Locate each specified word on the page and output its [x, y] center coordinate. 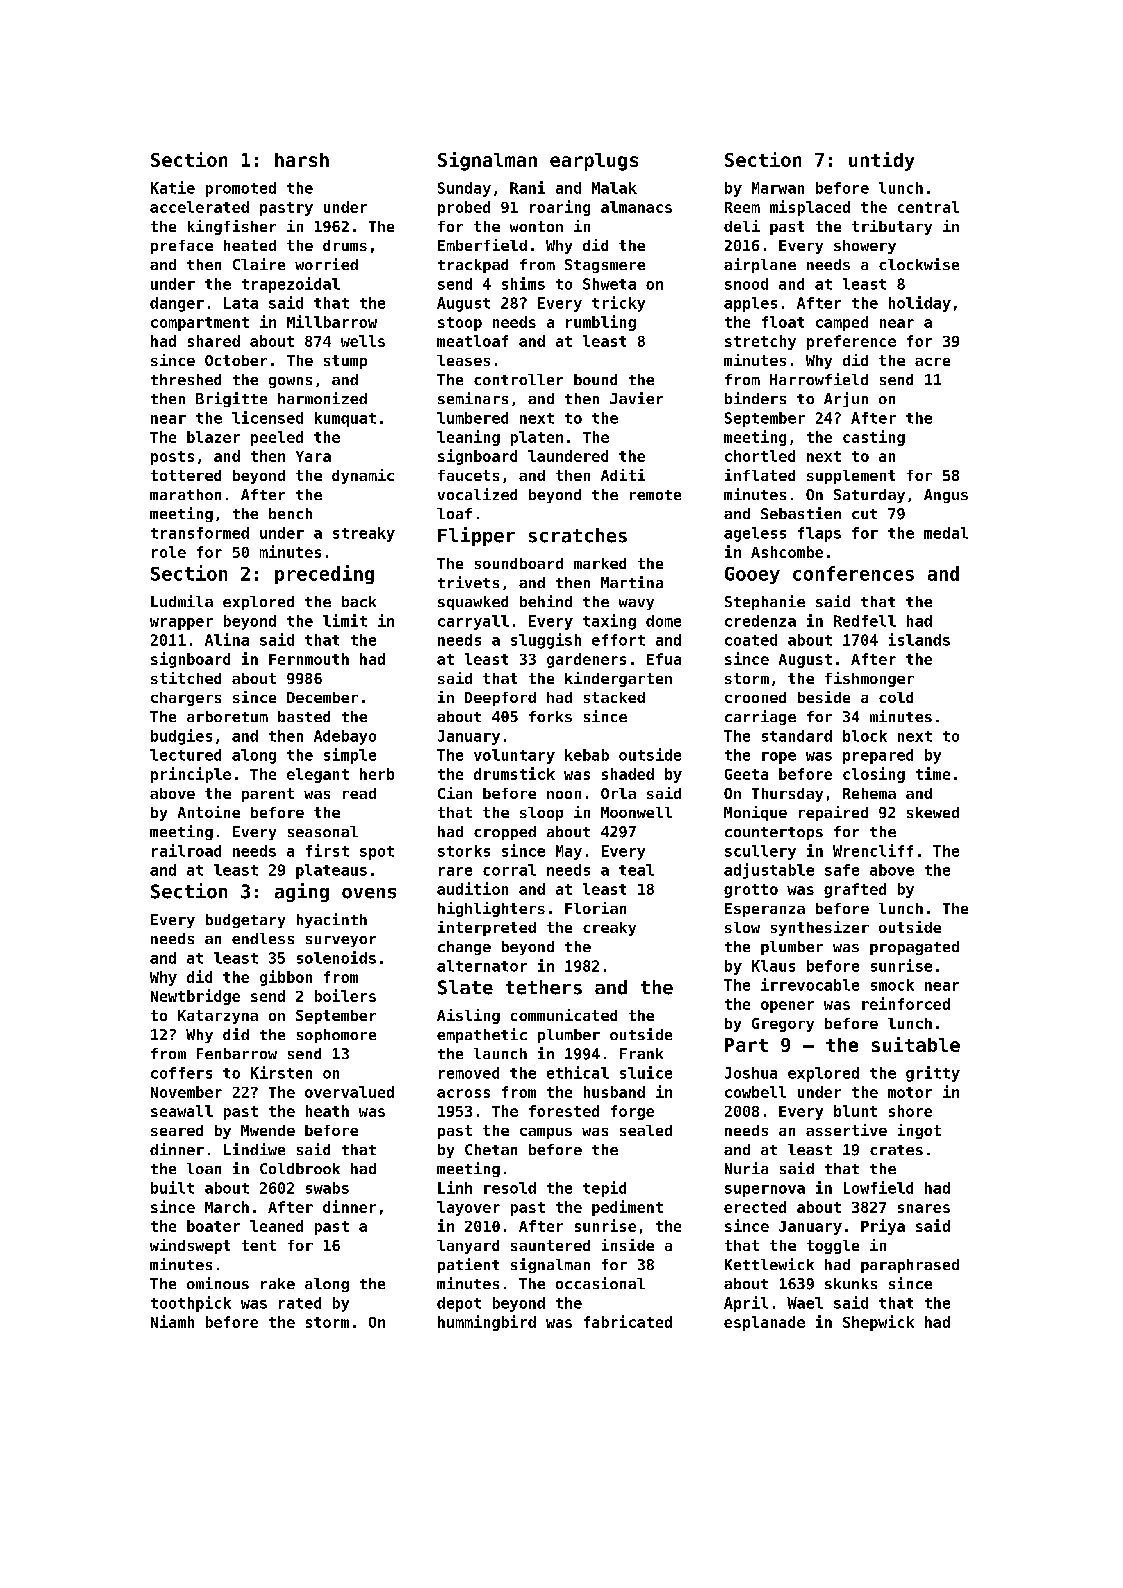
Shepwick [878, 1323]
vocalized [477, 494]
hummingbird [487, 1323]
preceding [324, 574]
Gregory [783, 1025]
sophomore [336, 1036]
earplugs [594, 162]
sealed [646, 1130]
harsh [302, 160]
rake [278, 1283]
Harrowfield [819, 379]
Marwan [778, 188]
